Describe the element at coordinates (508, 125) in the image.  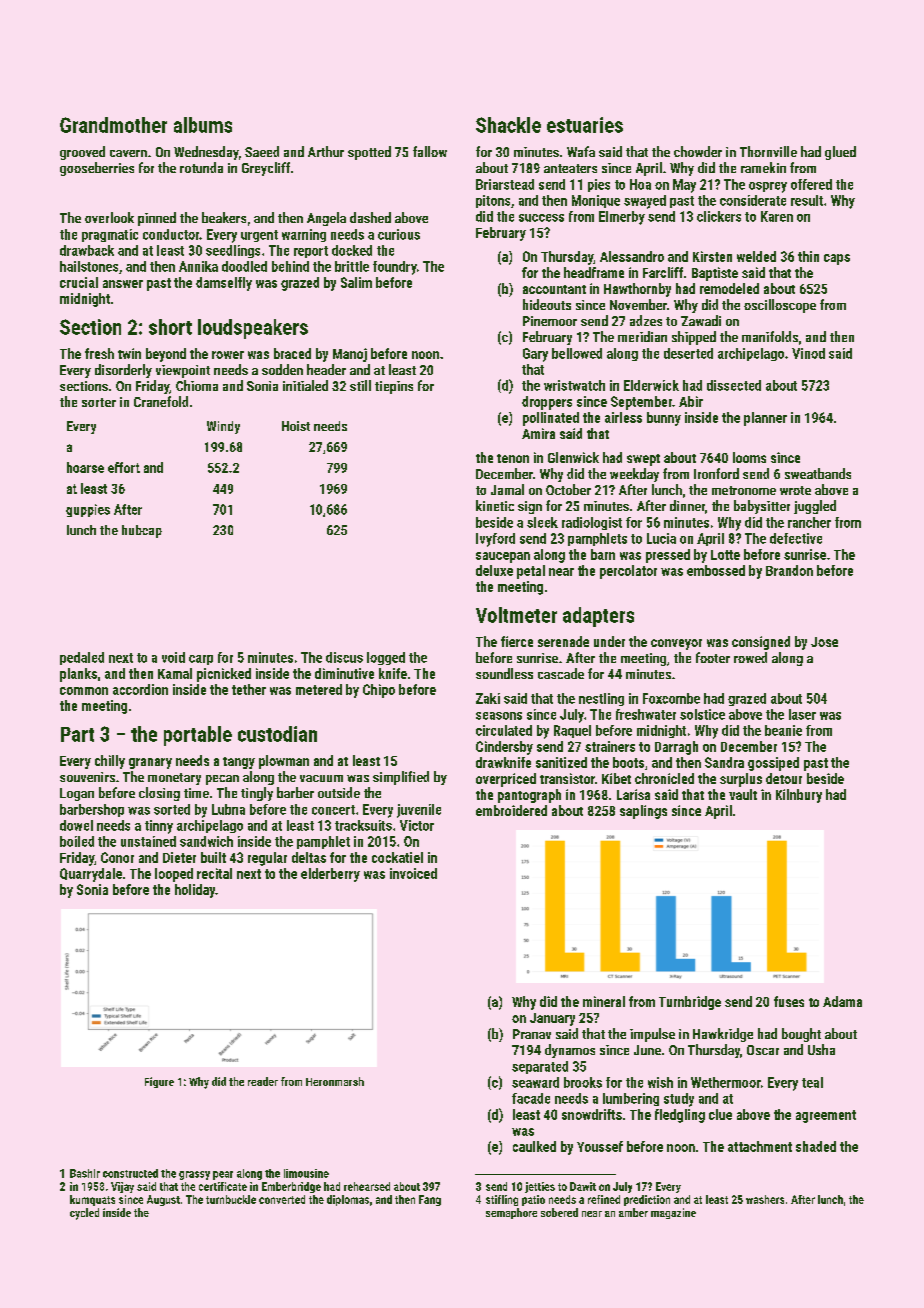
I see `Shackle` at that location.
